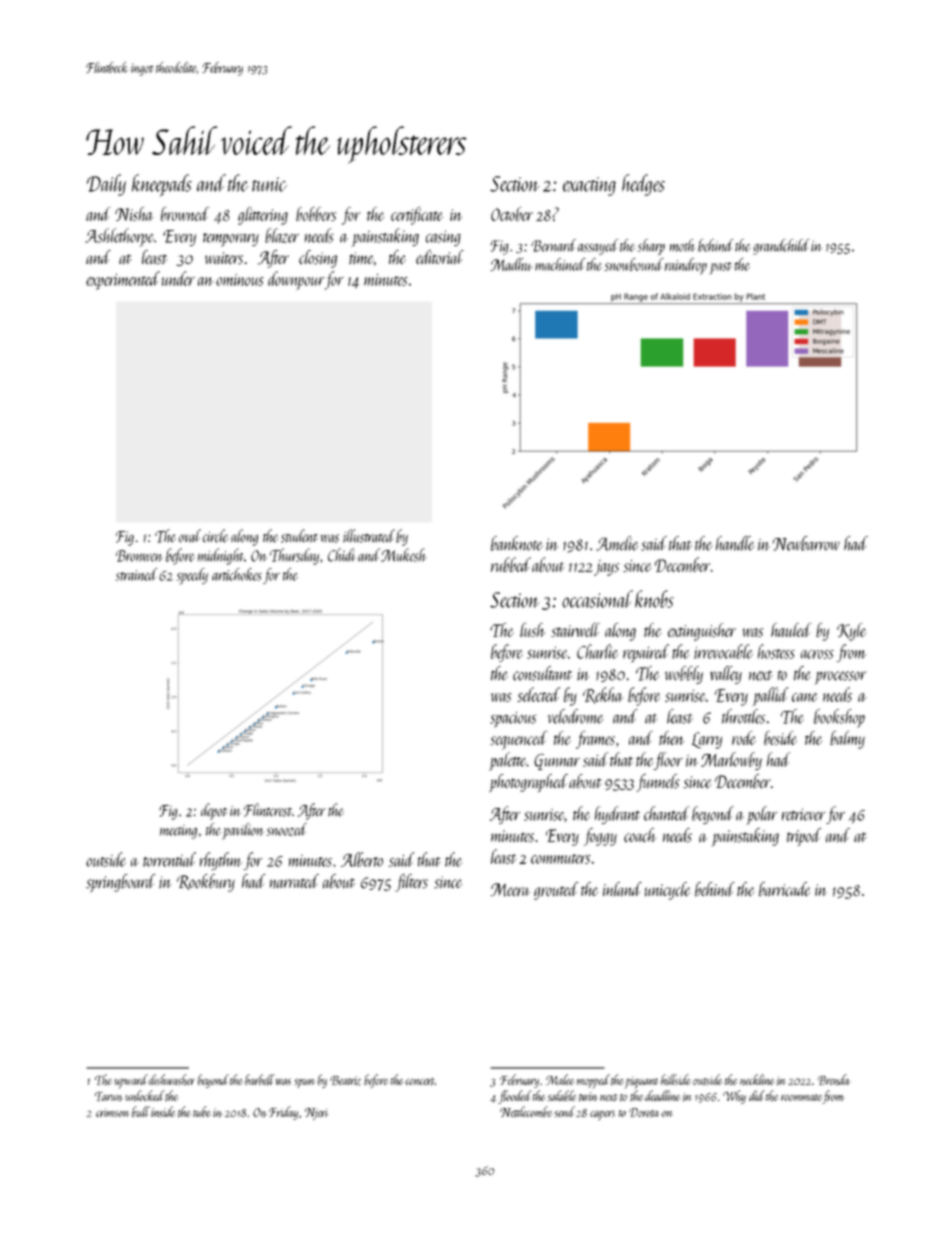 This page has height=1233, width=952. What do you see at coordinates (202, 1111) in the page?
I see `tube` at bounding box center [202, 1111].
